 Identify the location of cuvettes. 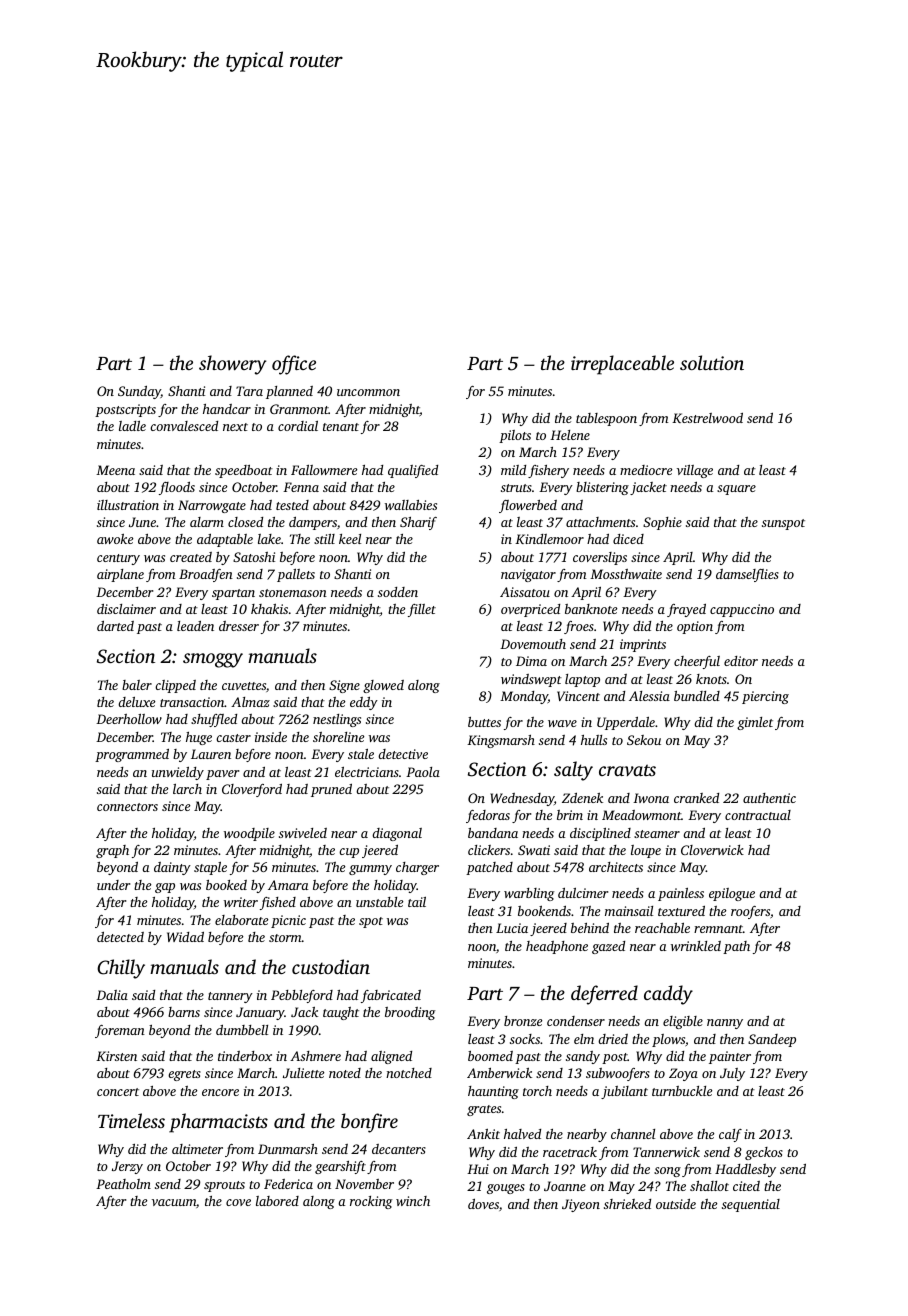
(244, 686).
